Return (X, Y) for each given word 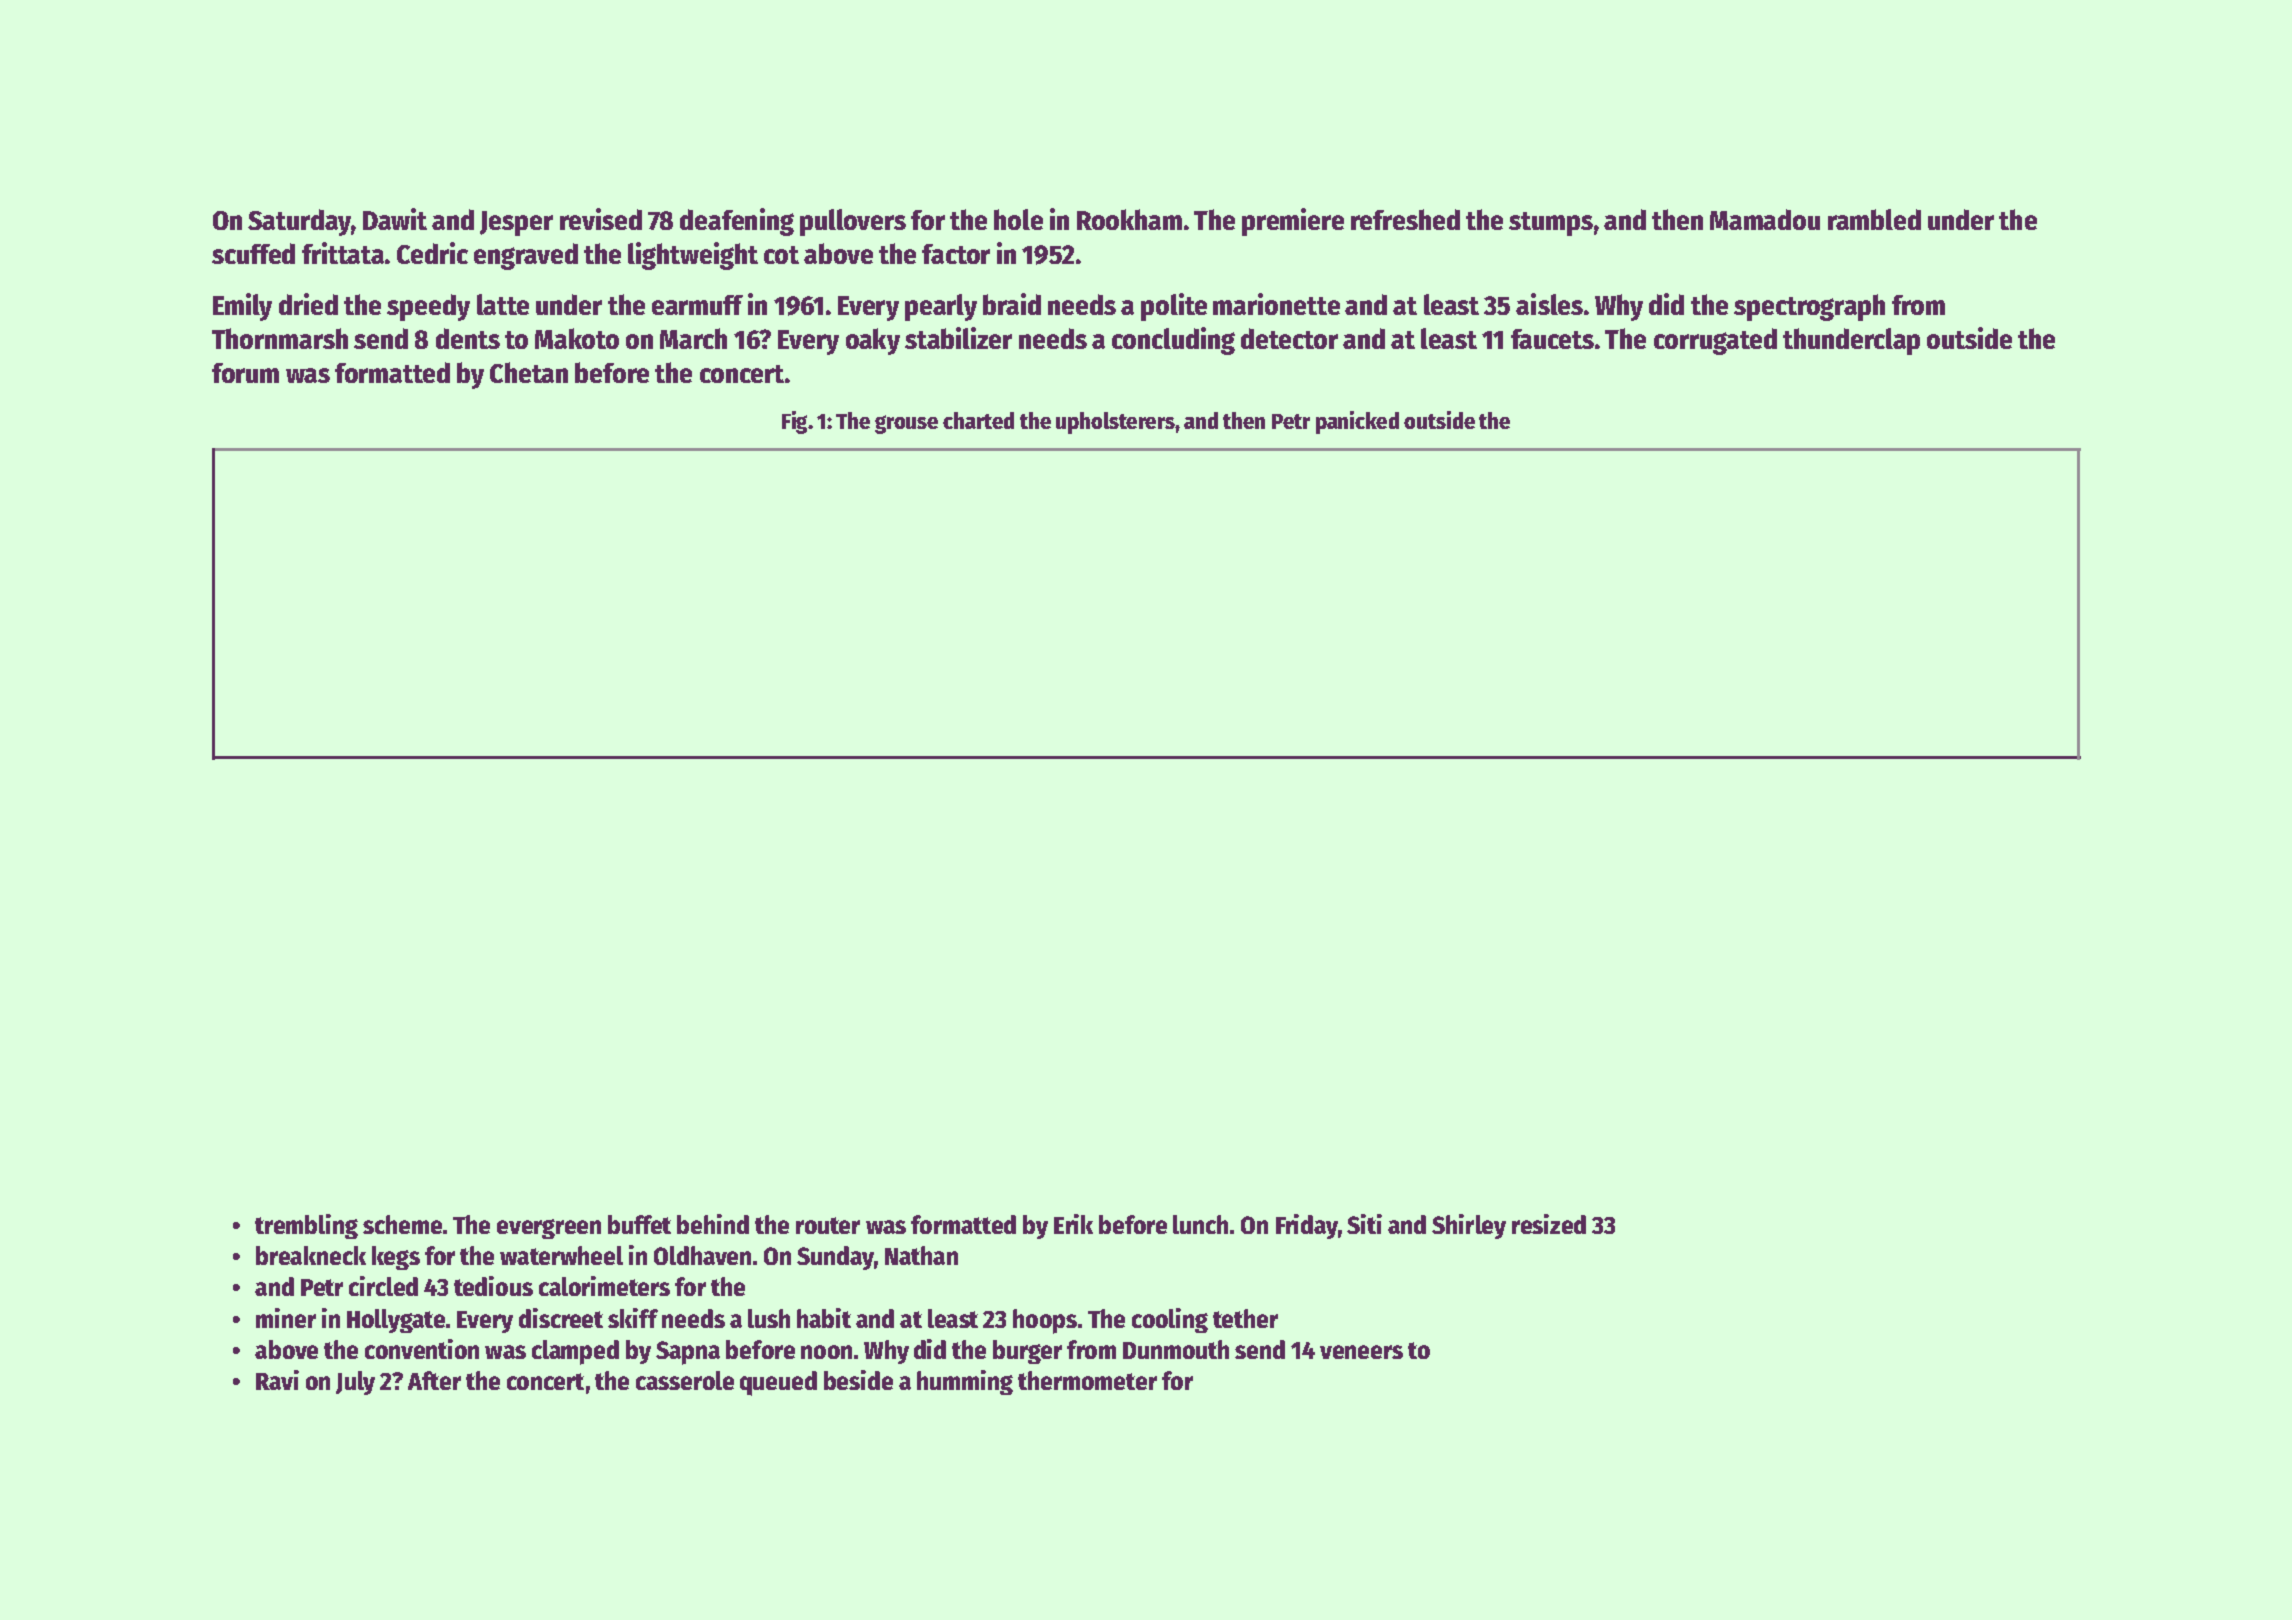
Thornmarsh (280, 338)
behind (713, 1224)
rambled (1874, 219)
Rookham (1129, 219)
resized (1549, 1224)
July (355, 1383)
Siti (1364, 1224)
